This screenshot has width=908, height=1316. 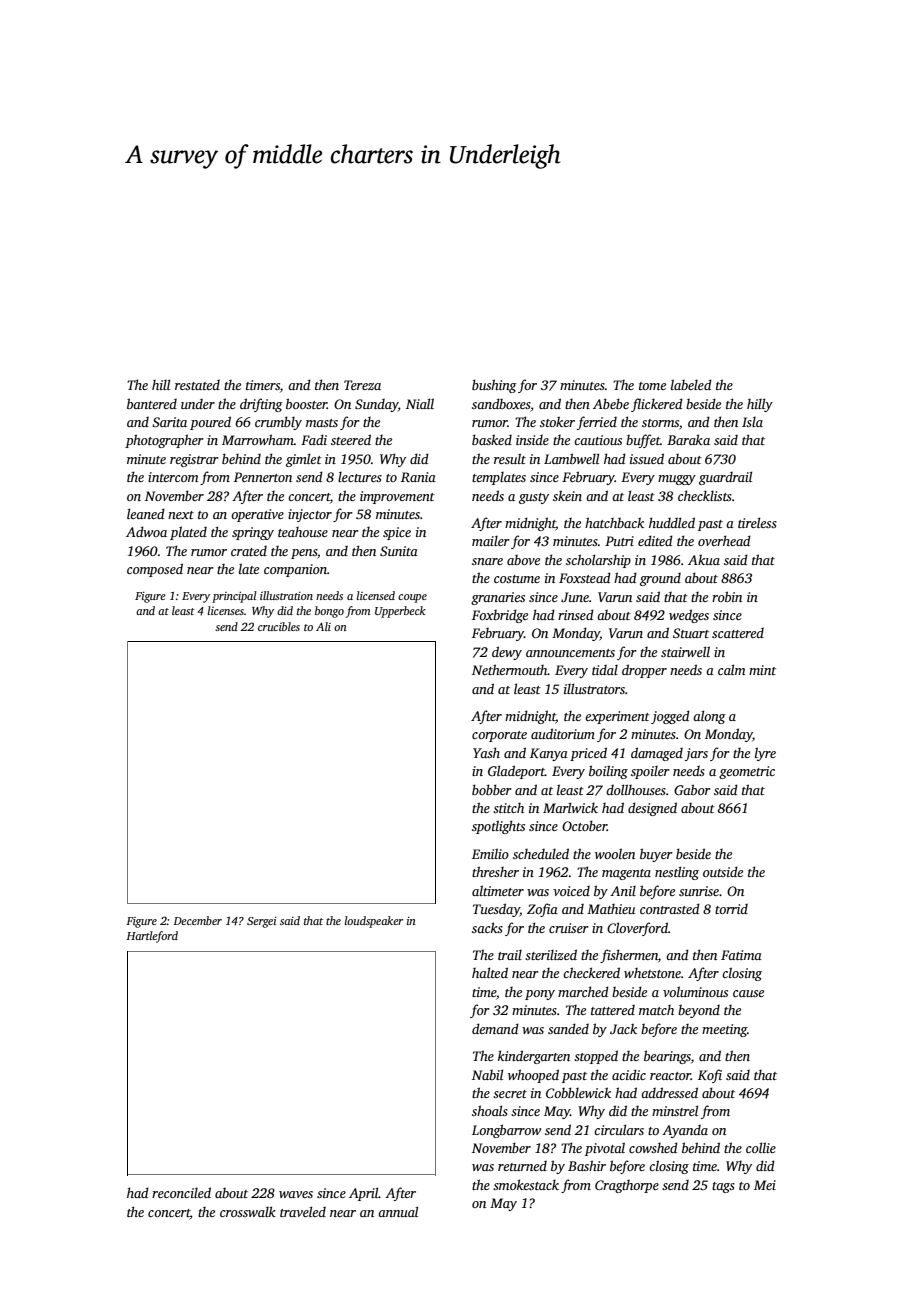 What do you see at coordinates (500, 616) in the screenshot?
I see `Foxbridge` at bounding box center [500, 616].
